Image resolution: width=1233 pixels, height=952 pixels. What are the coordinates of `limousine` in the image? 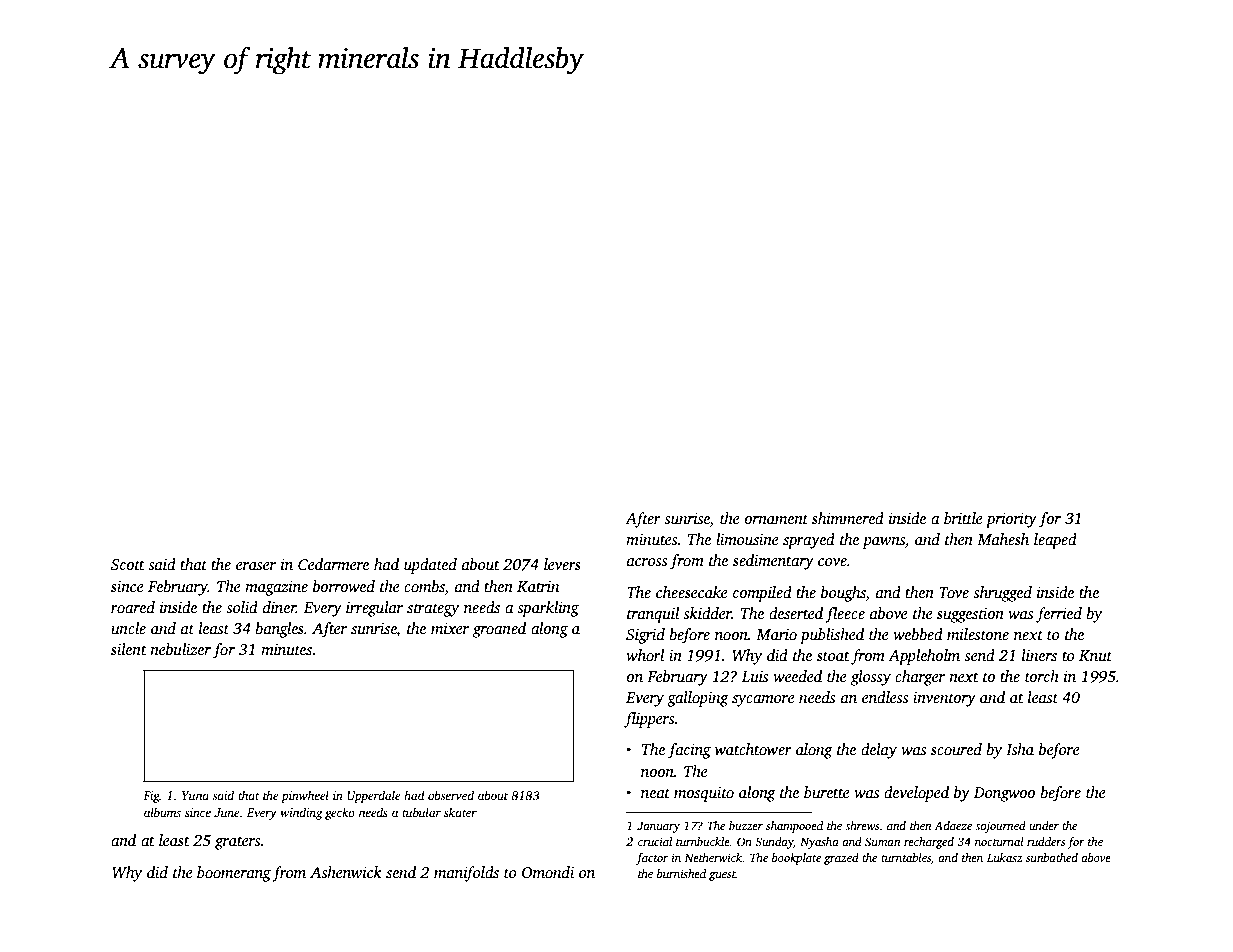 It's located at (747, 539).
